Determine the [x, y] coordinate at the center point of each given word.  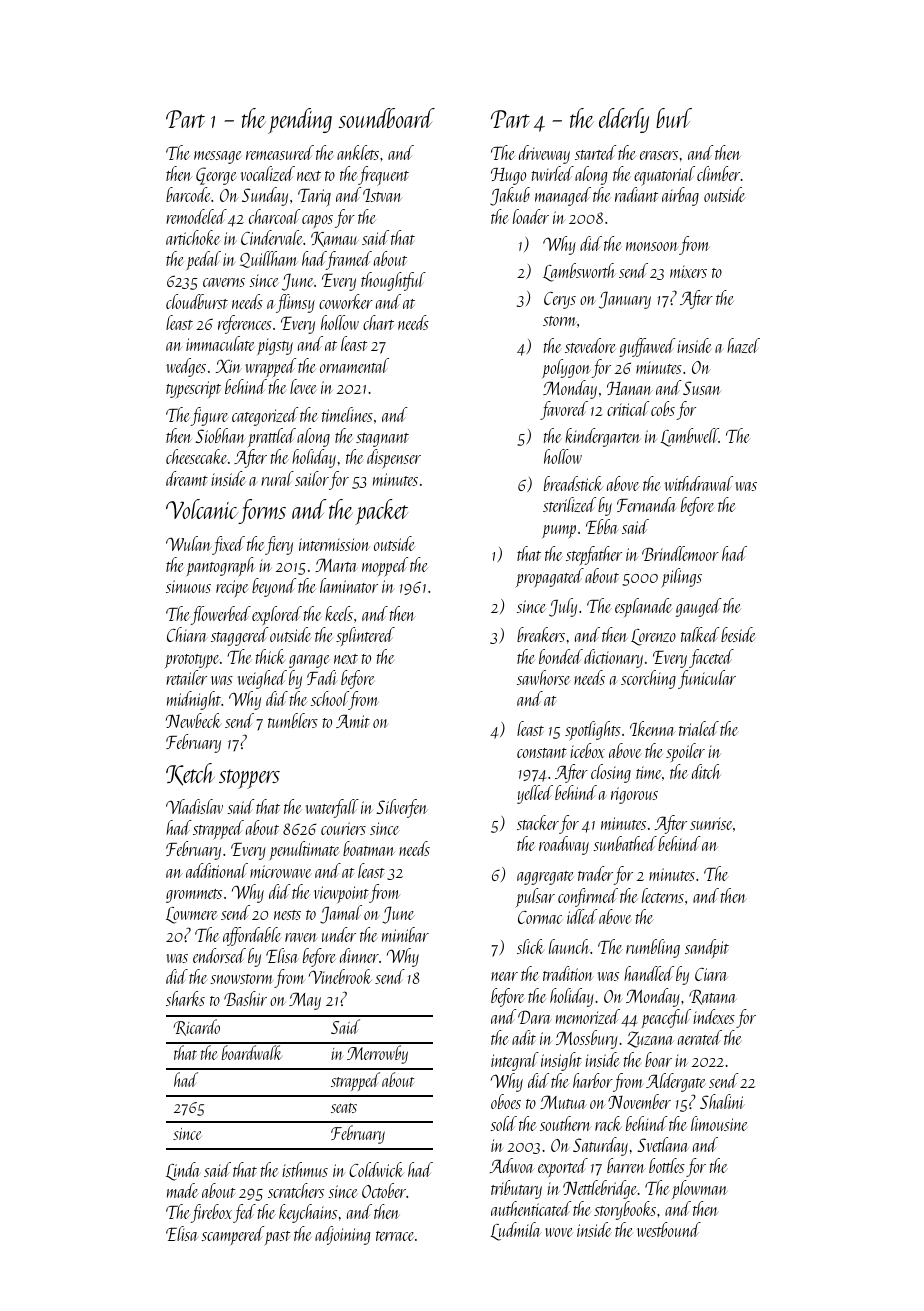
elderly [624, 120]
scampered [232, 1235]
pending [300, 121]
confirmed [588, 897]
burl [674, 118]
